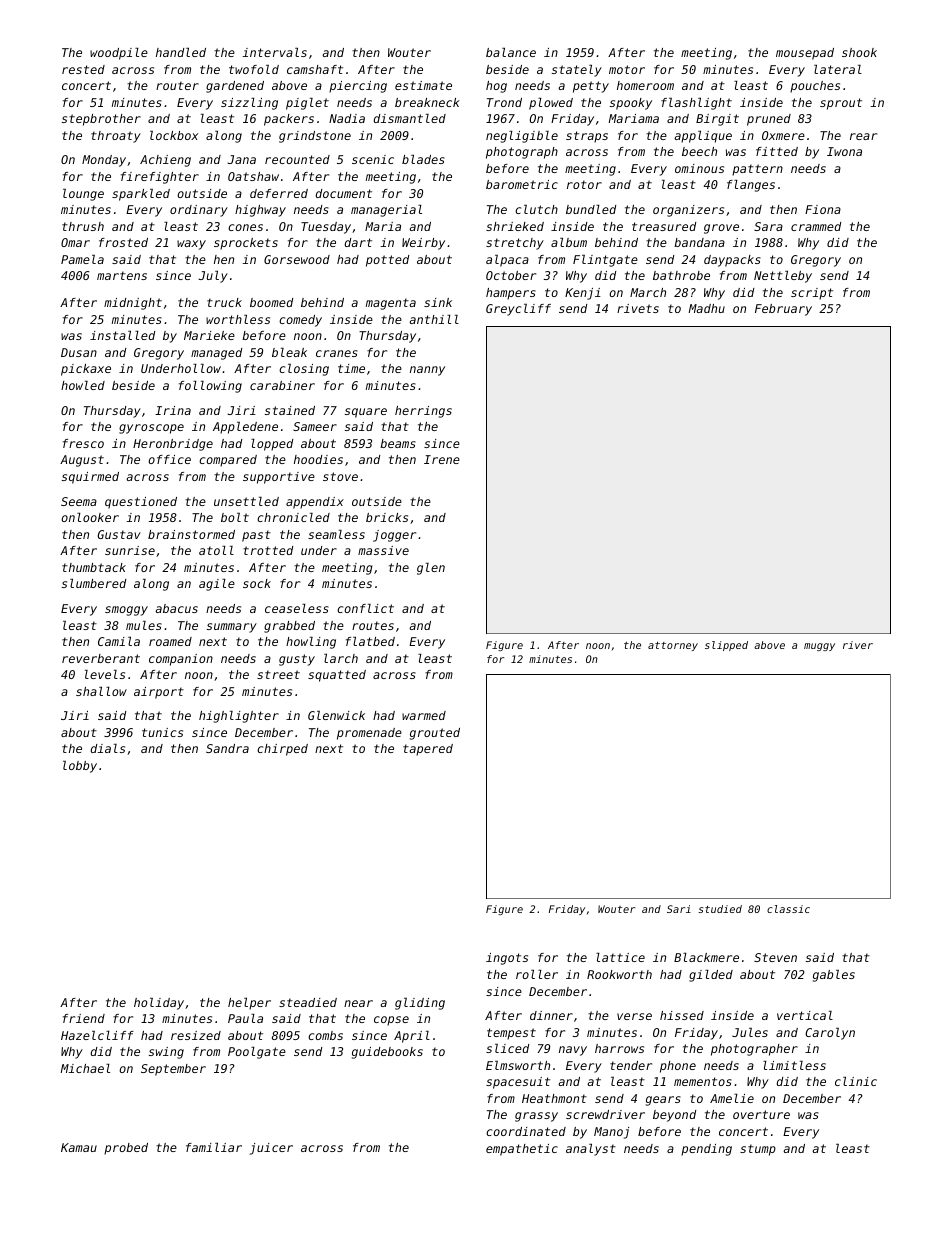  I want to click on vertical, so click(805, 1015).
